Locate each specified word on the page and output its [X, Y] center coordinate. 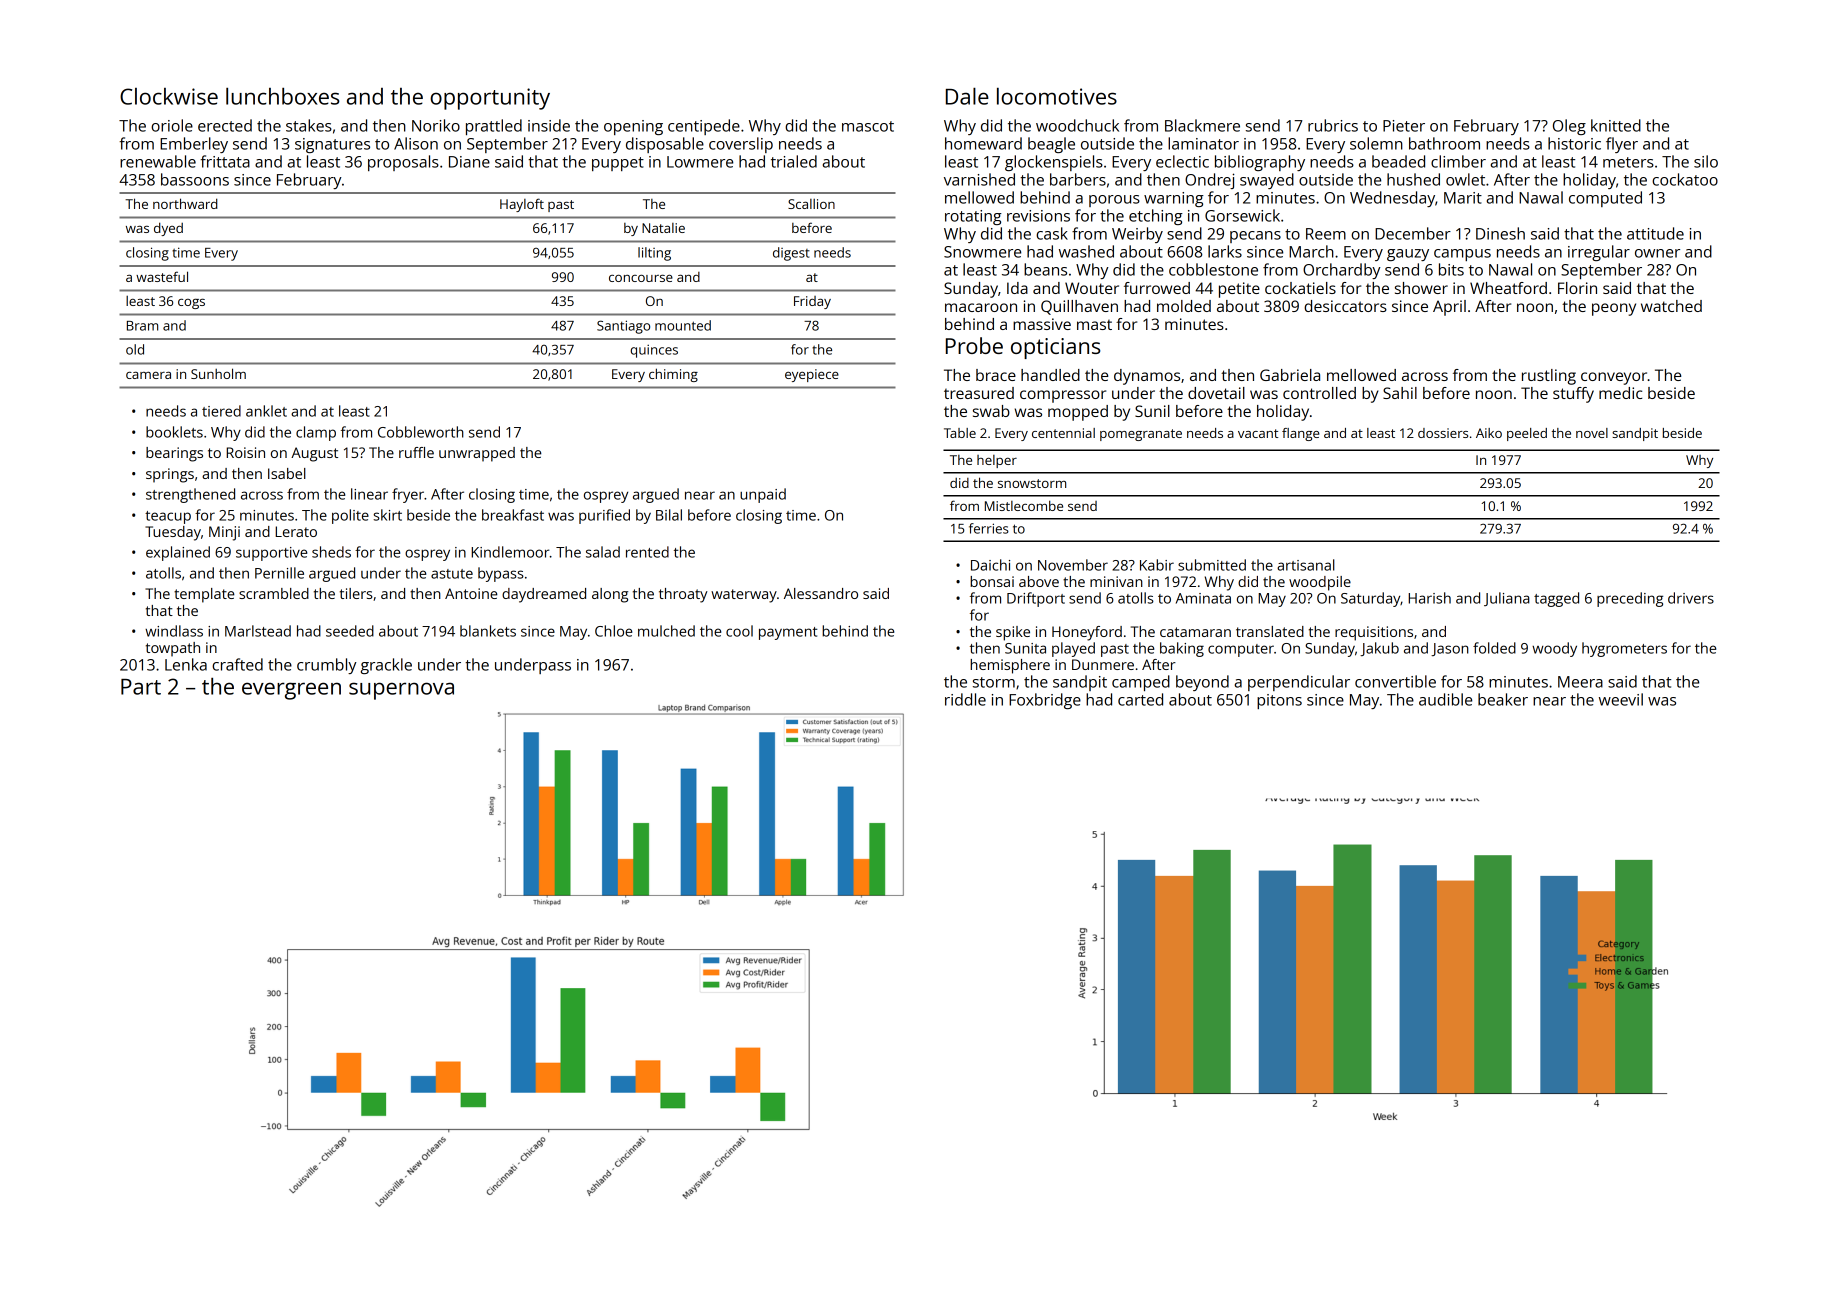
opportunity [490, 99]
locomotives [1057, 96]
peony [1614, 309]
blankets [488, 631]
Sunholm [218, 373]
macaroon [981, 307]
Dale [967, 96]
